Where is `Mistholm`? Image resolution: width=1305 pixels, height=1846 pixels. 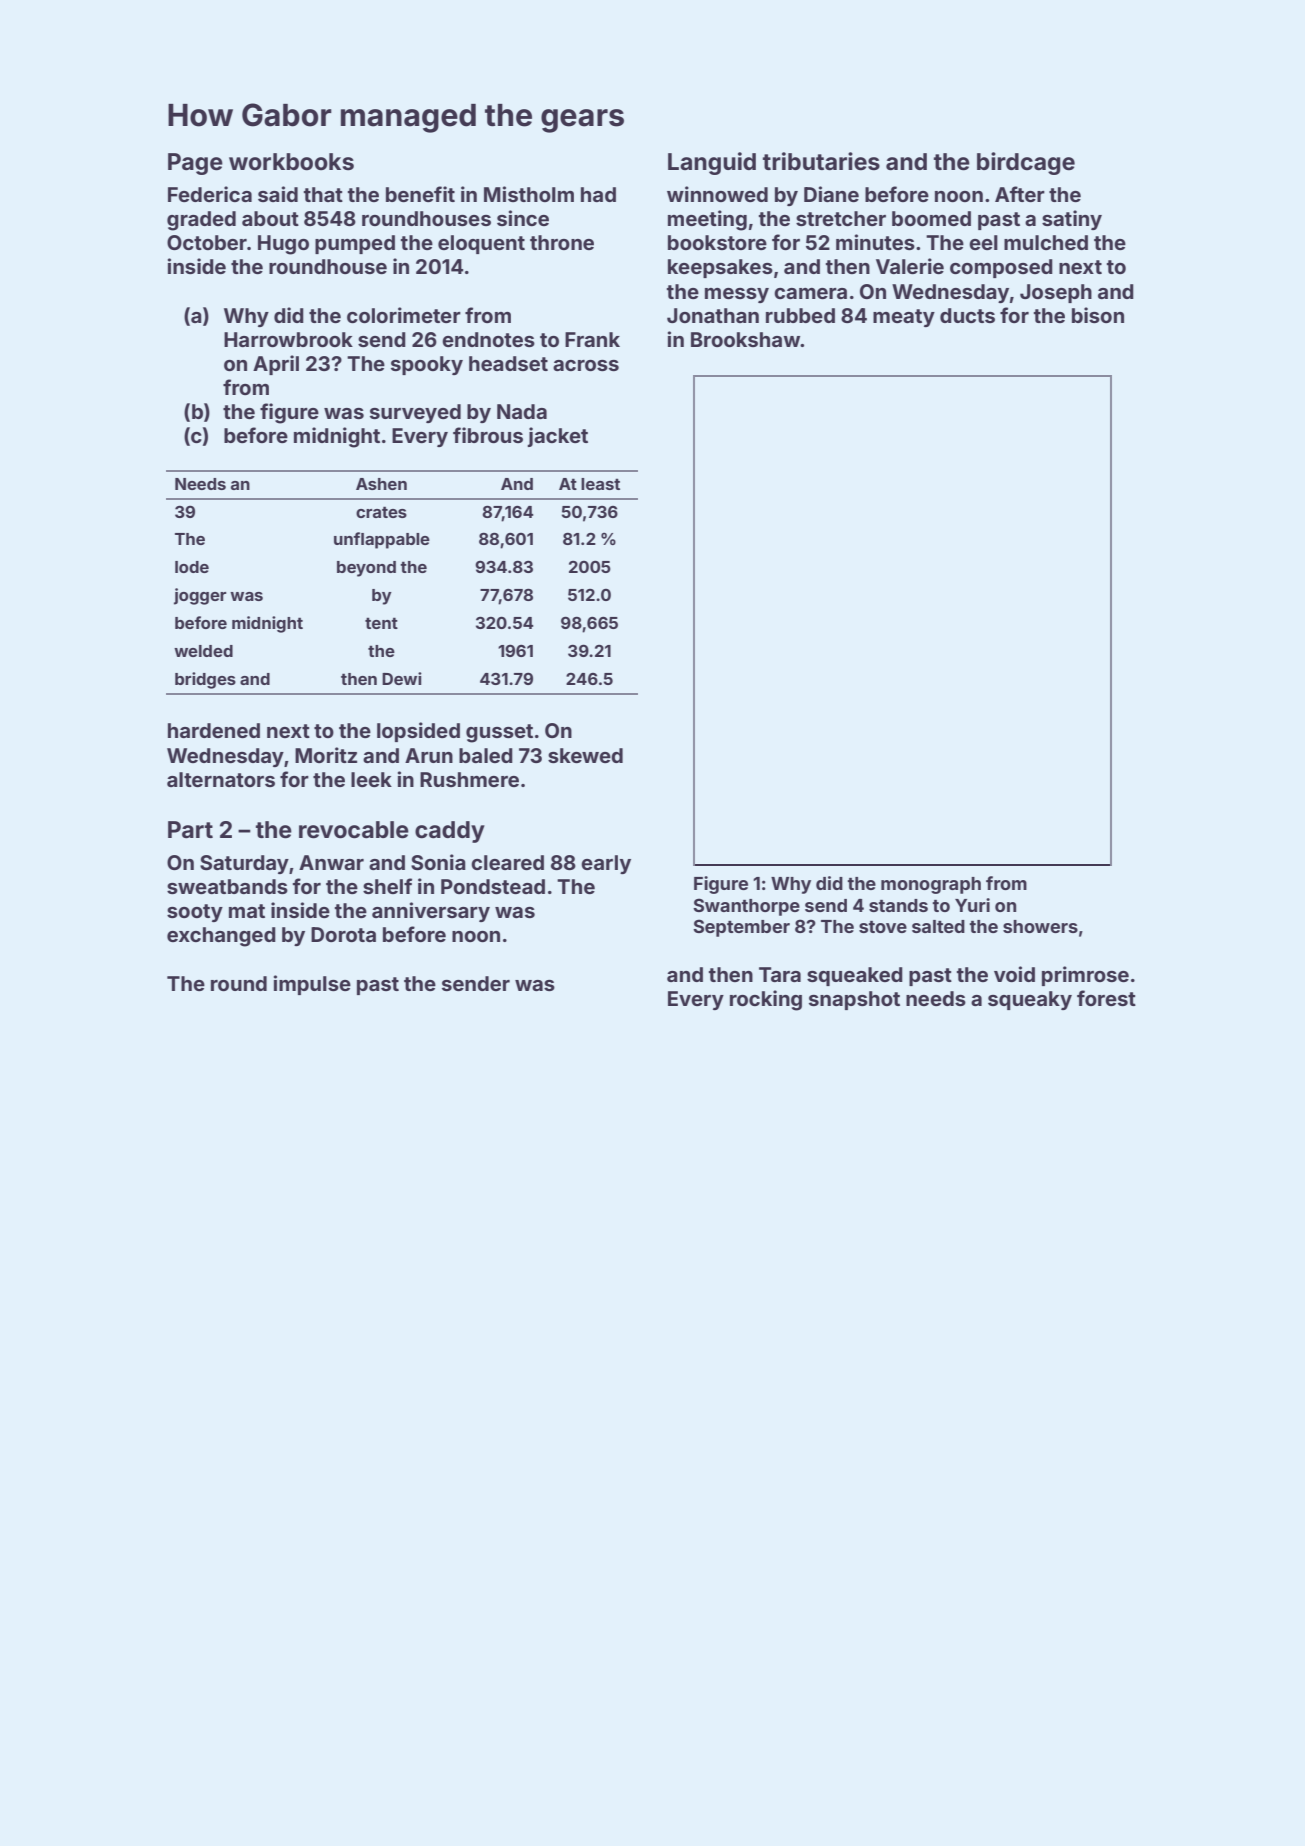 Mistholm is located at coordinates (529, 194).
